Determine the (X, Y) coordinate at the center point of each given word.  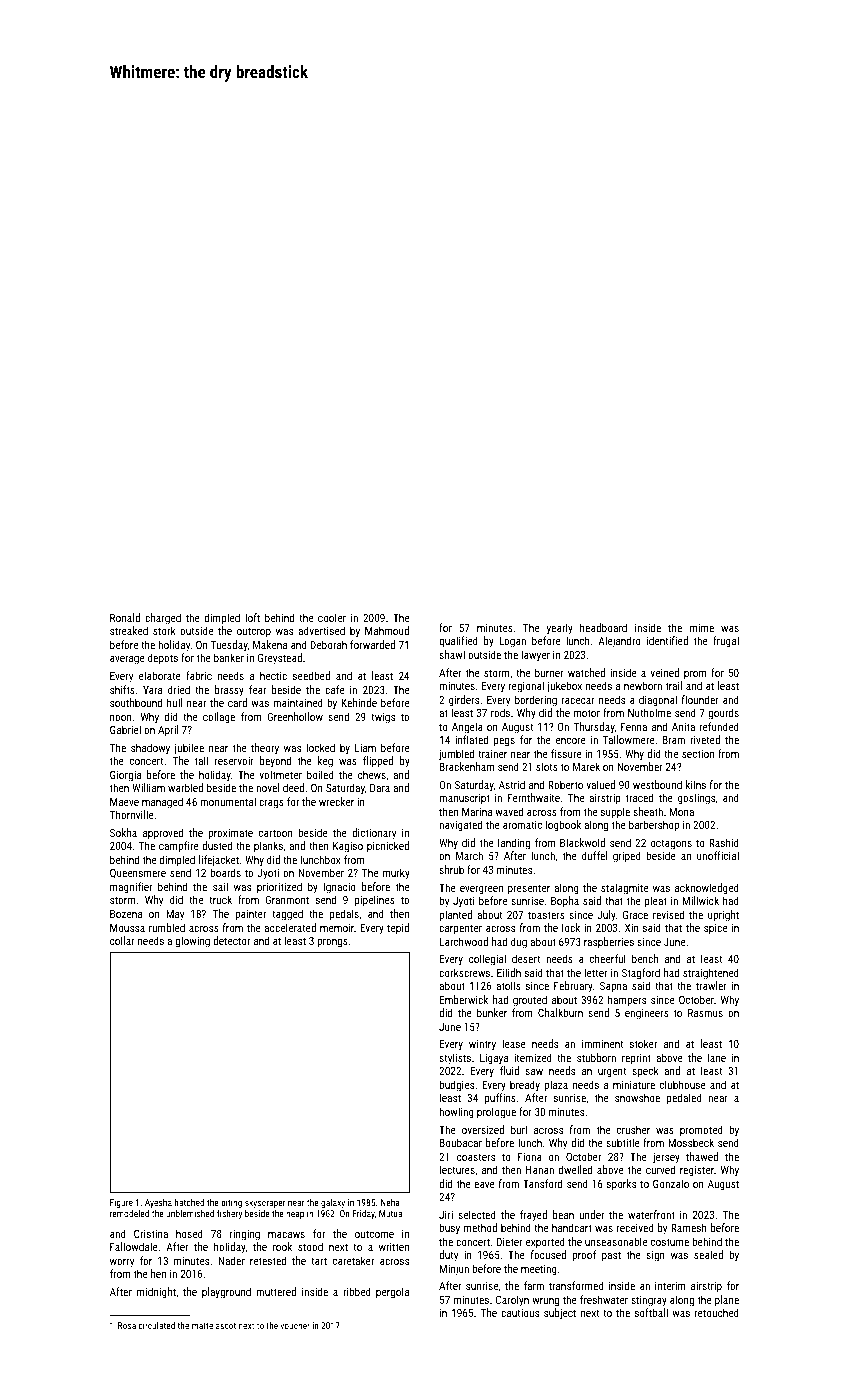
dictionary (374, 834)
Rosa (127, 1325)
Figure (121, 1203)
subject (560, 1314)
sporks (621, 1184)
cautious (520, 1313)
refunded (719, 726)
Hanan (540, 1170)
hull (174, 702)
